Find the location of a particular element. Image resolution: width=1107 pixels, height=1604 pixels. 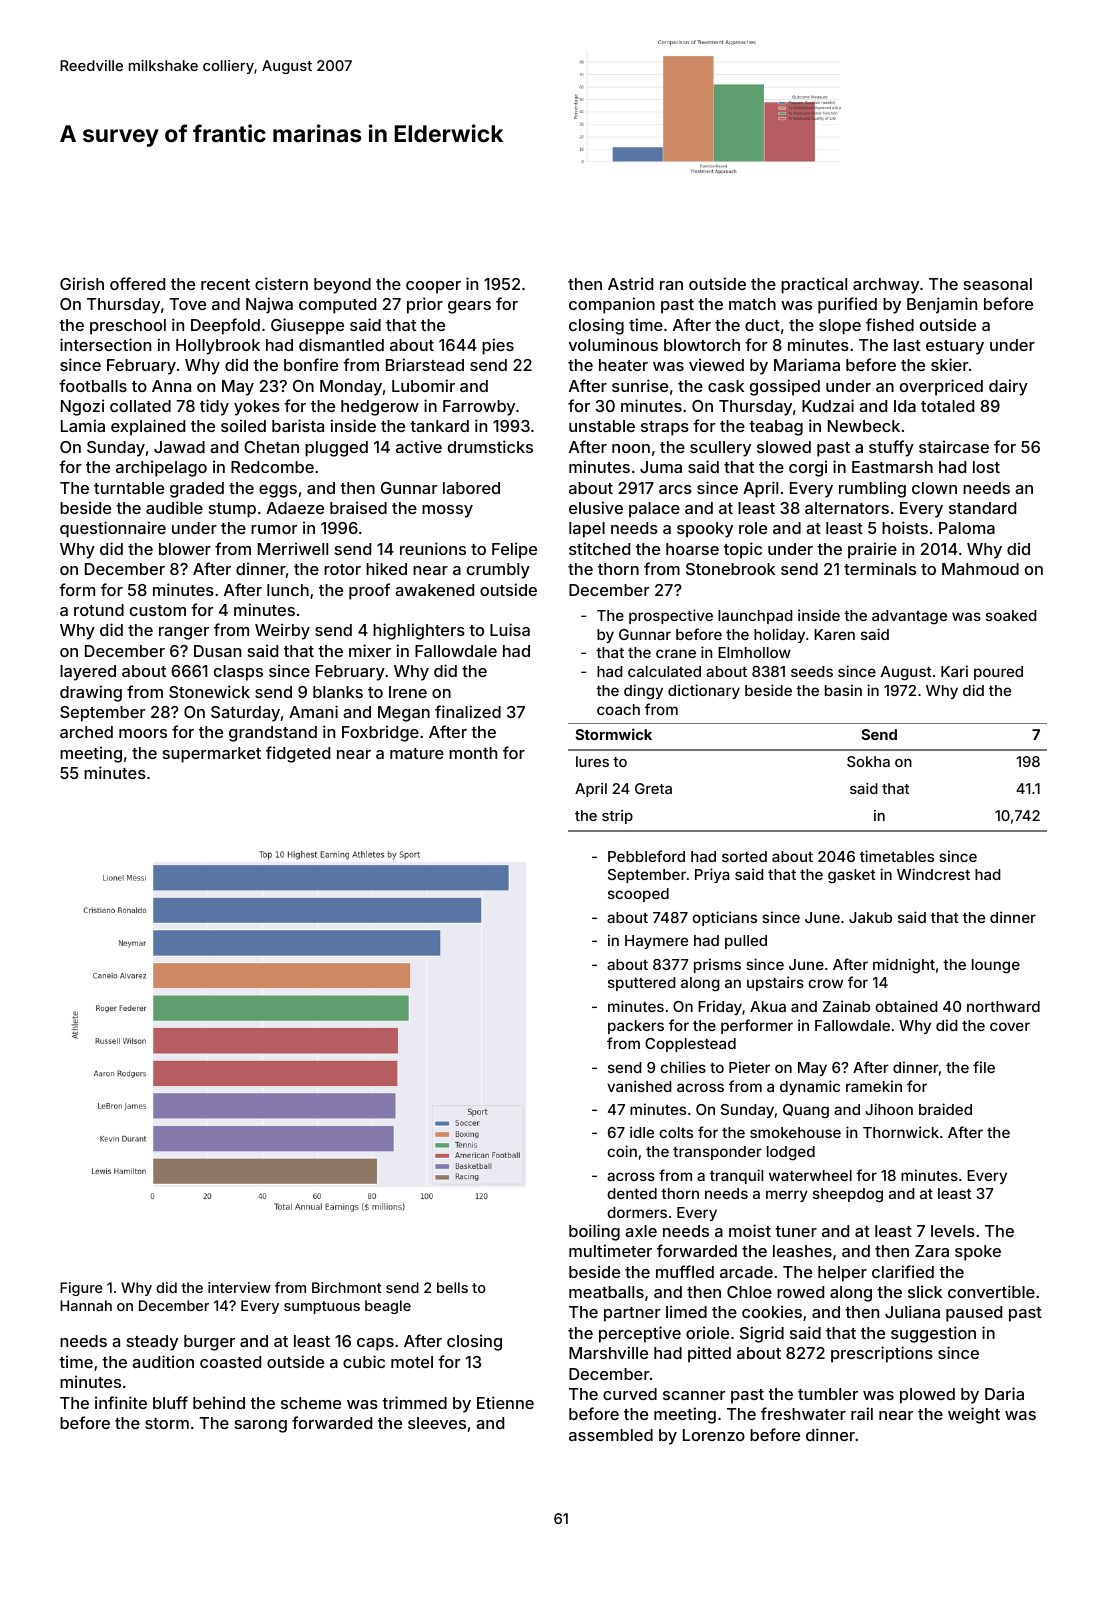

vanished is located at coordinates (639, 1086).
